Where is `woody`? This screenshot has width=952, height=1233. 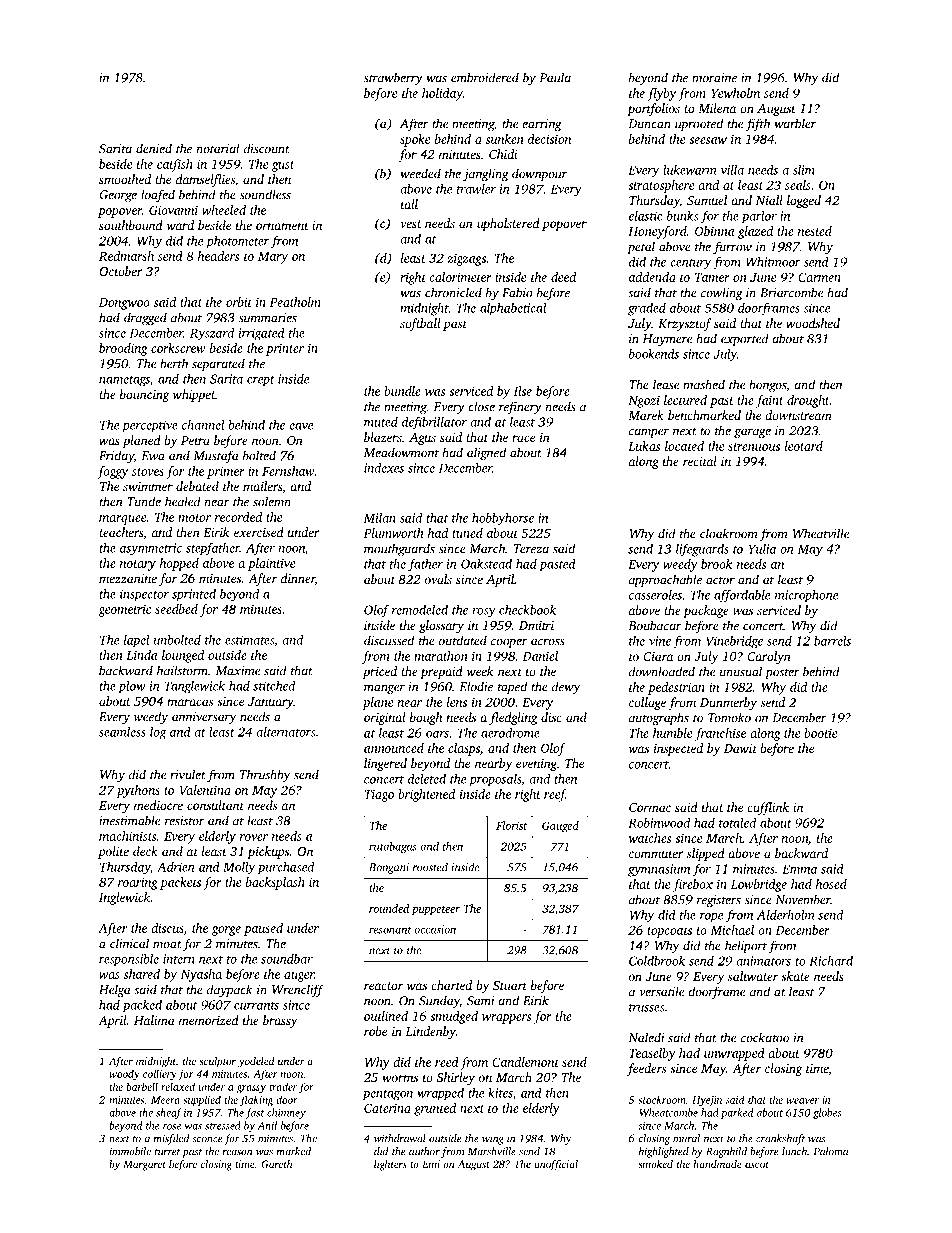 woody is located at coordinates (124, 1074).
